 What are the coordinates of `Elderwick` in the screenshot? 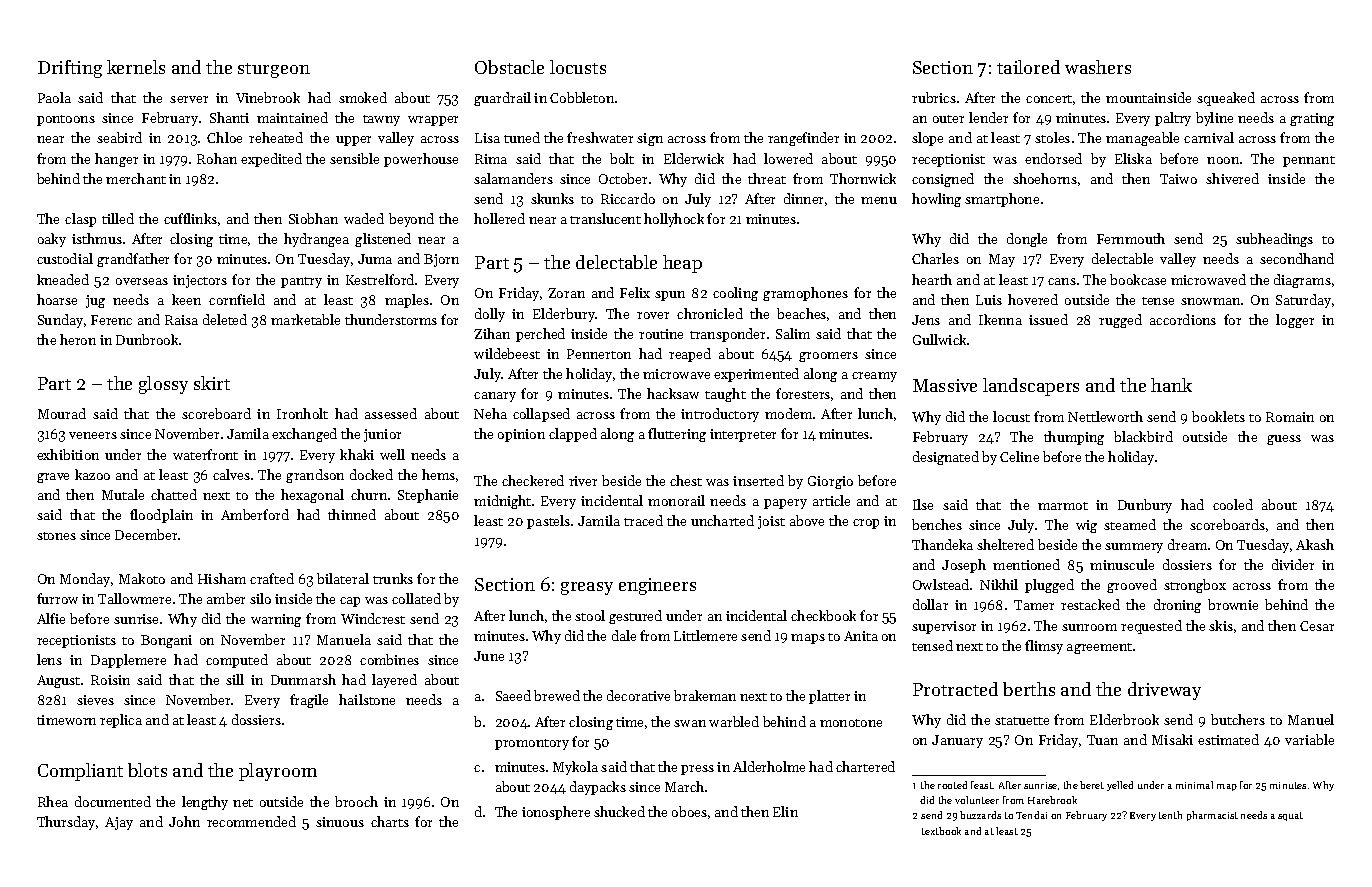 It's located at (694, 158).
